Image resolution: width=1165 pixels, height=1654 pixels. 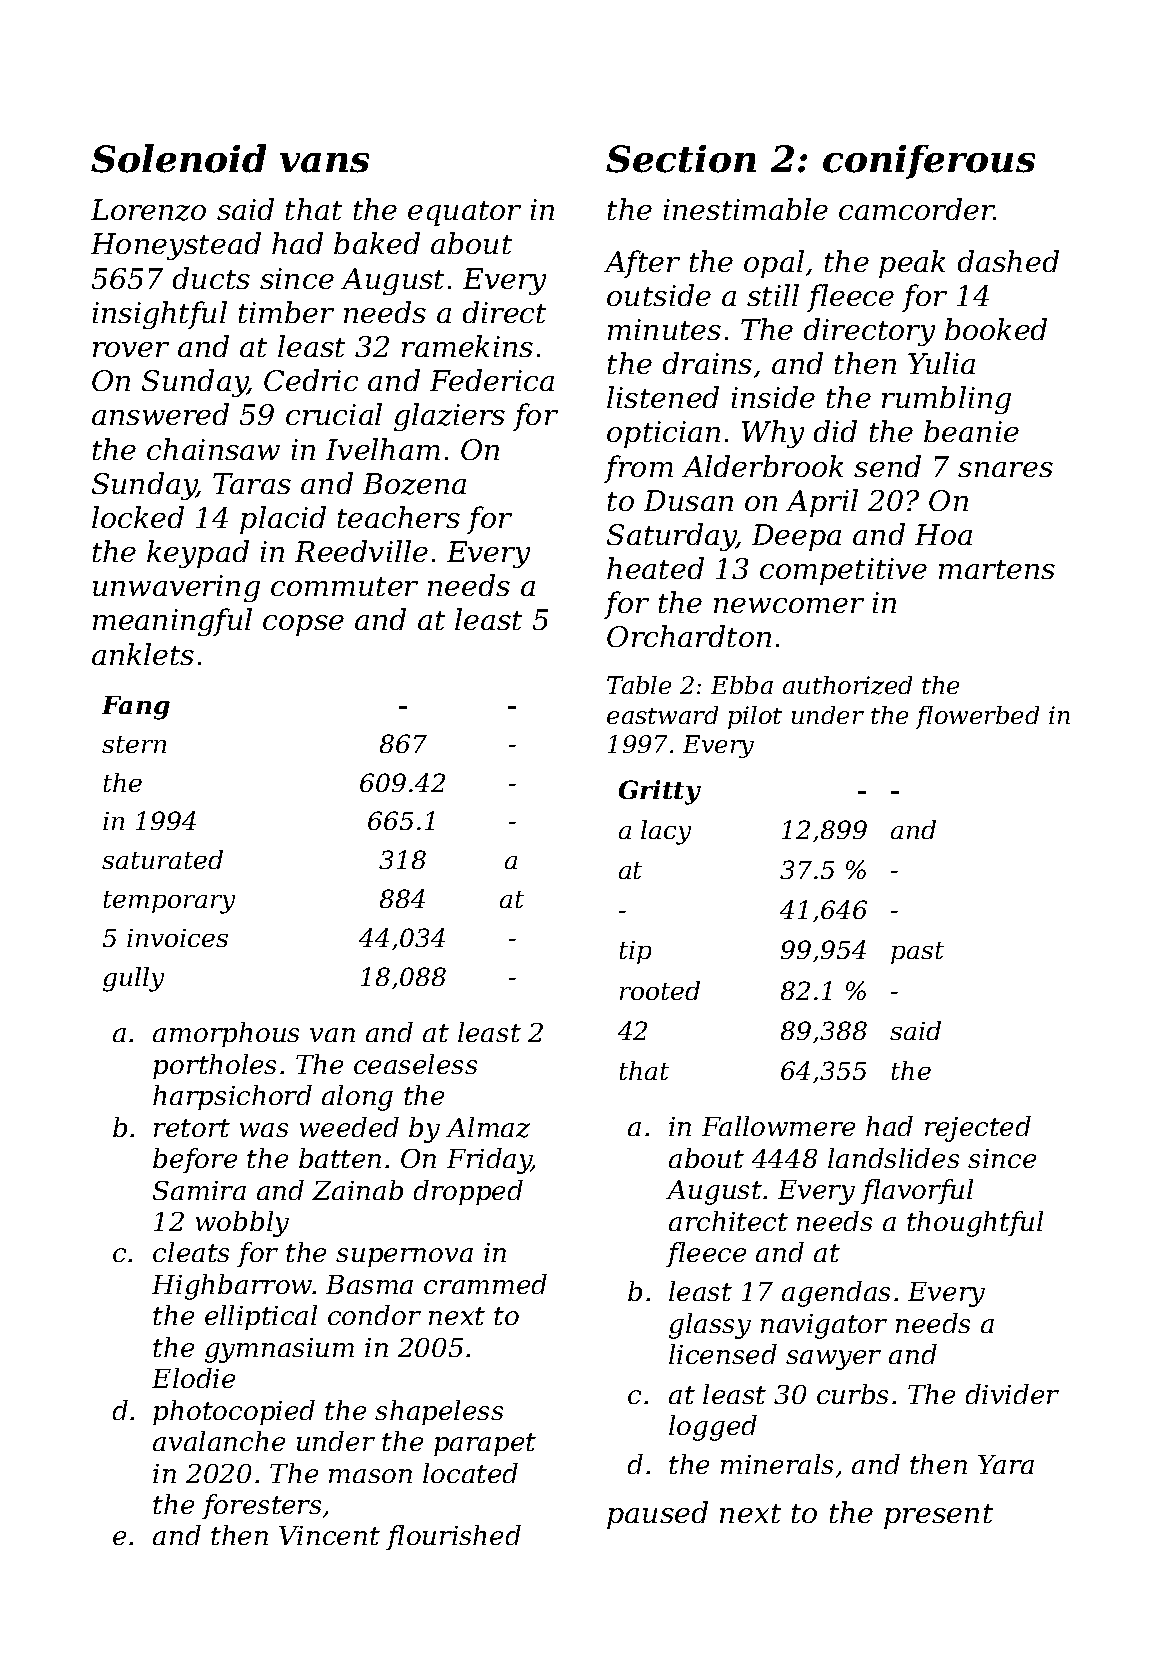 What do you see at coordinates (774, 264) in the image?
I see `opal` at bounding box center [774, 264].
